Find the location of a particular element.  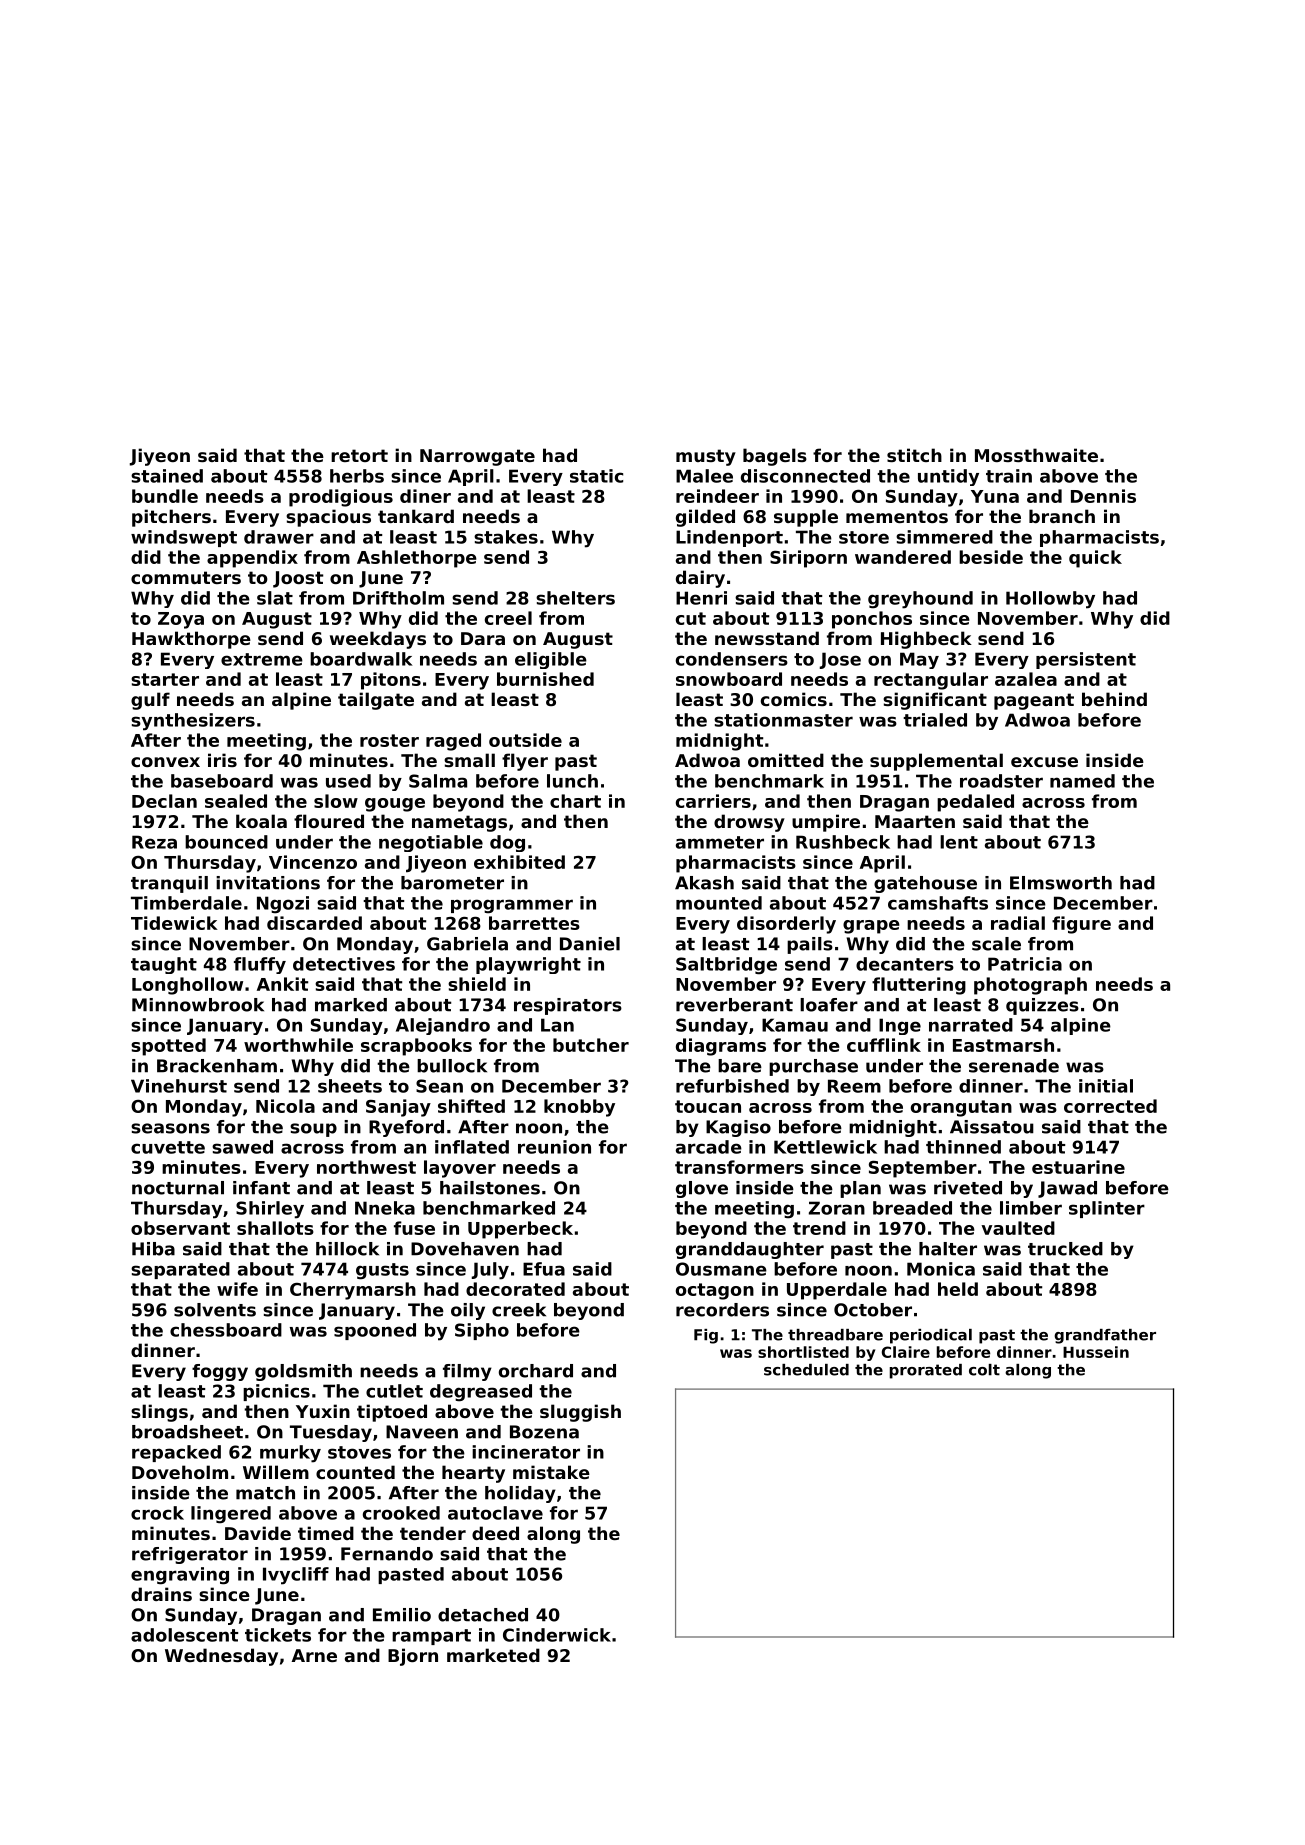

bagels is located at coordinates (775, 457).
